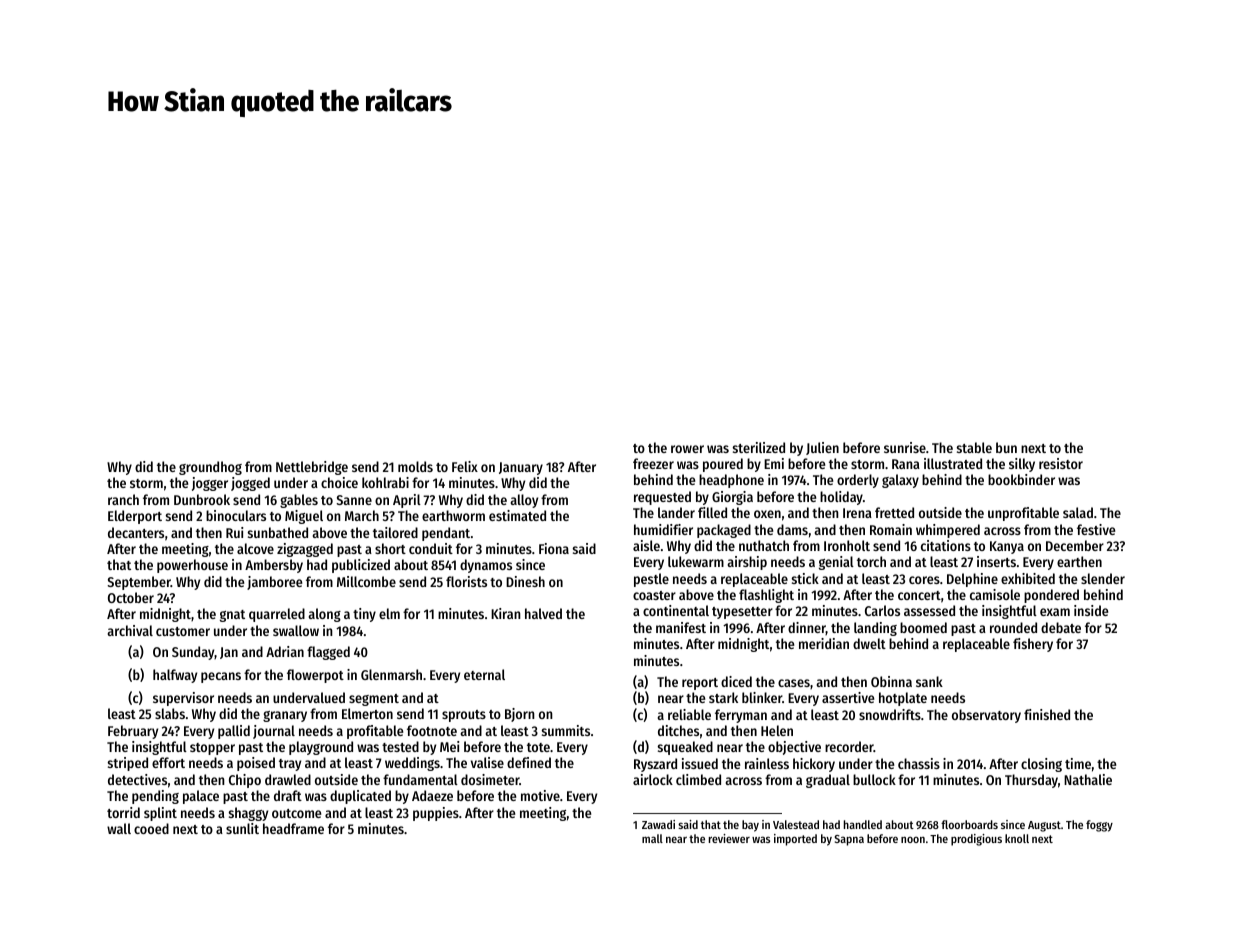  I want to click on slender, so click(1103, 578).
